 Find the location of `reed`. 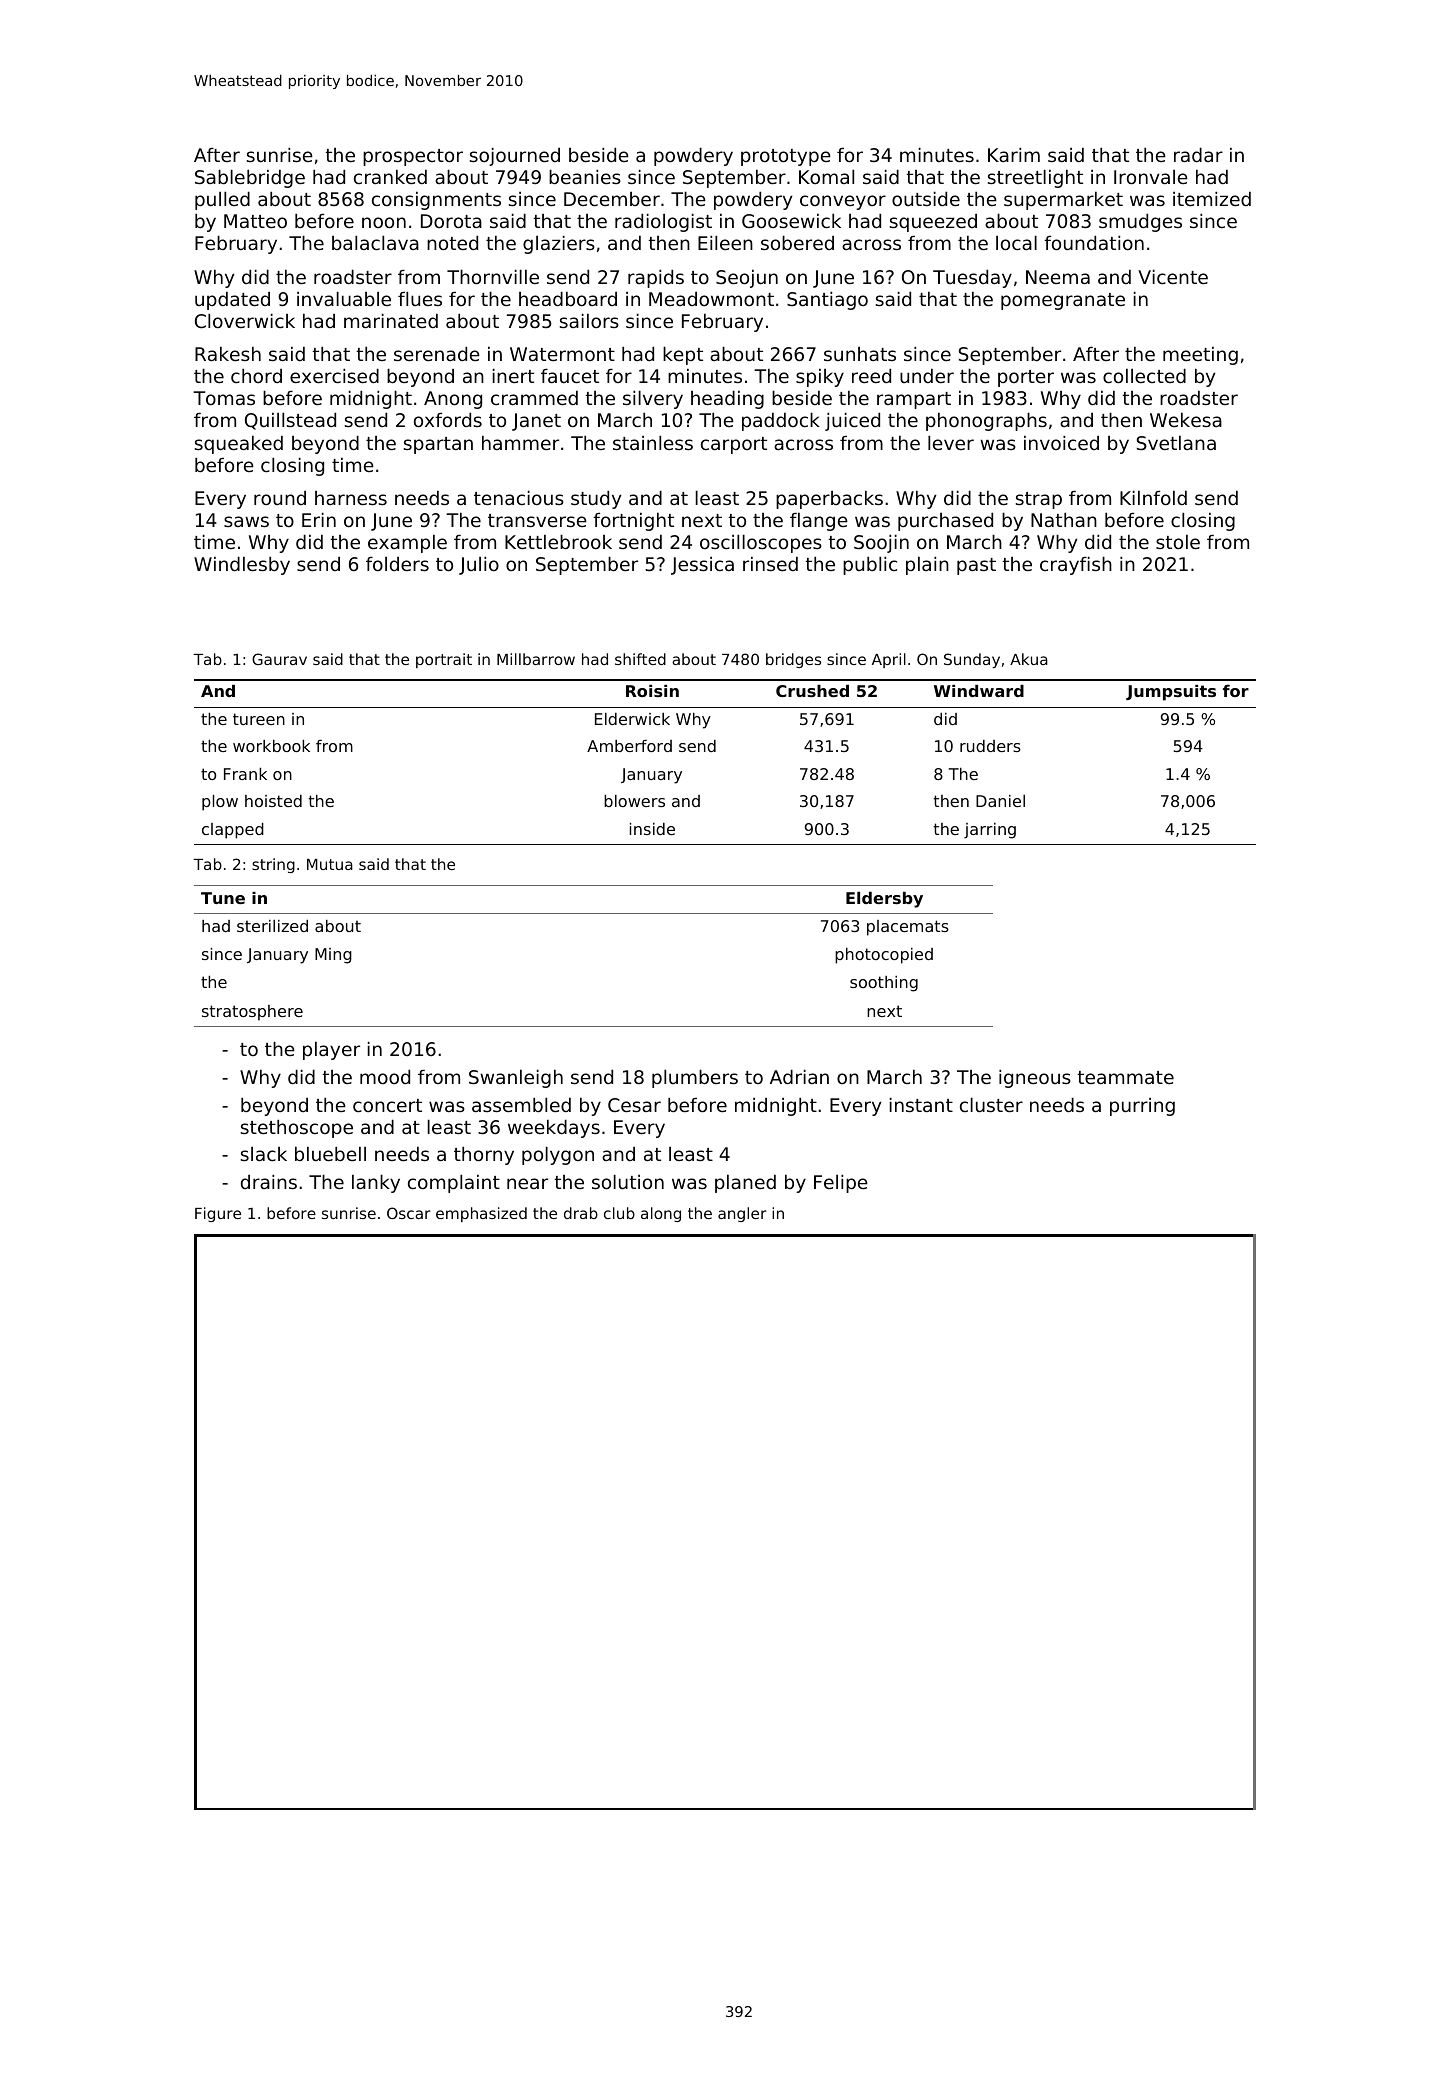

reed is located at coordinates (871, 375).
